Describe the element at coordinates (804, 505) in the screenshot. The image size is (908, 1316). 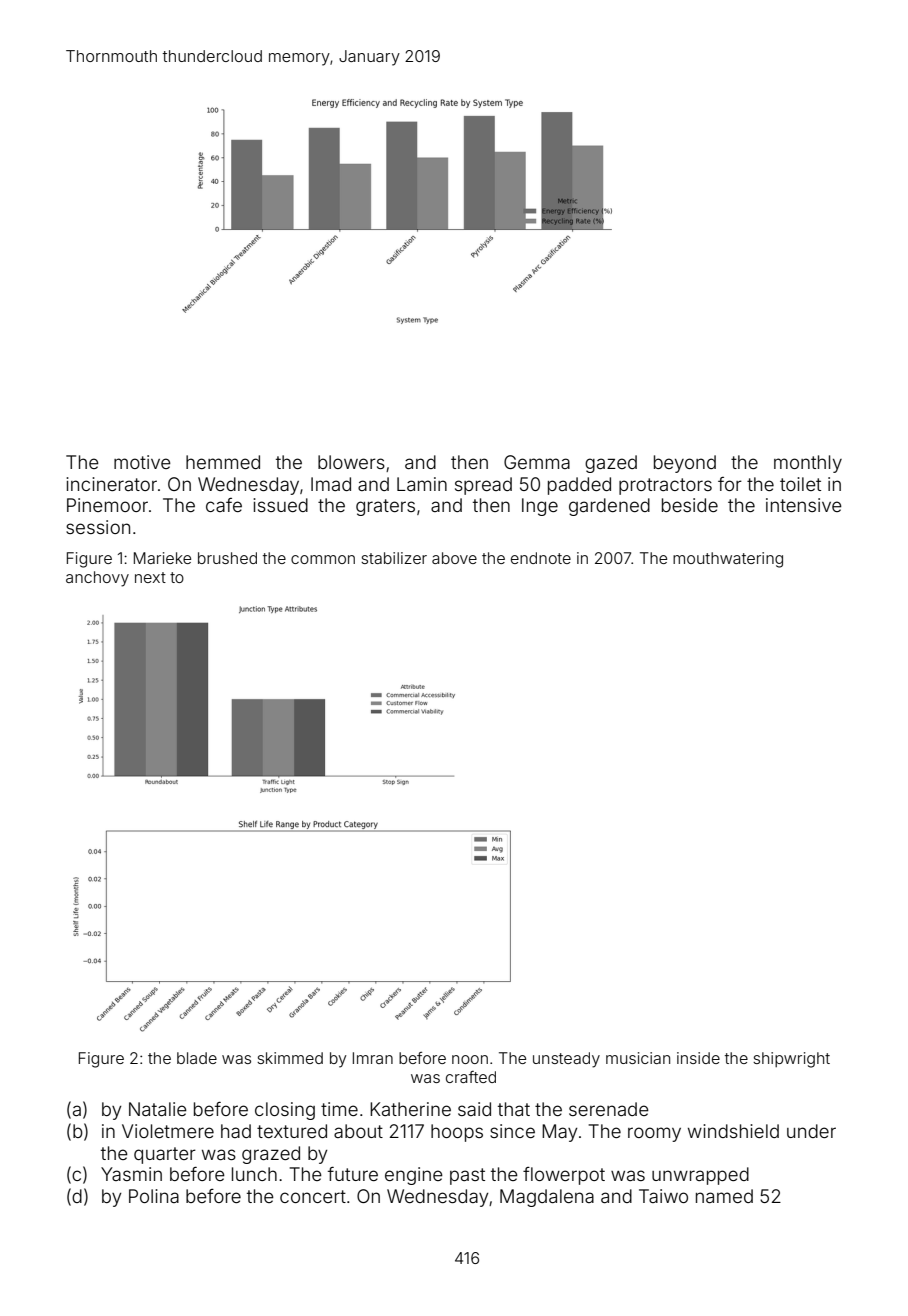
I see `intensive` at that location.
